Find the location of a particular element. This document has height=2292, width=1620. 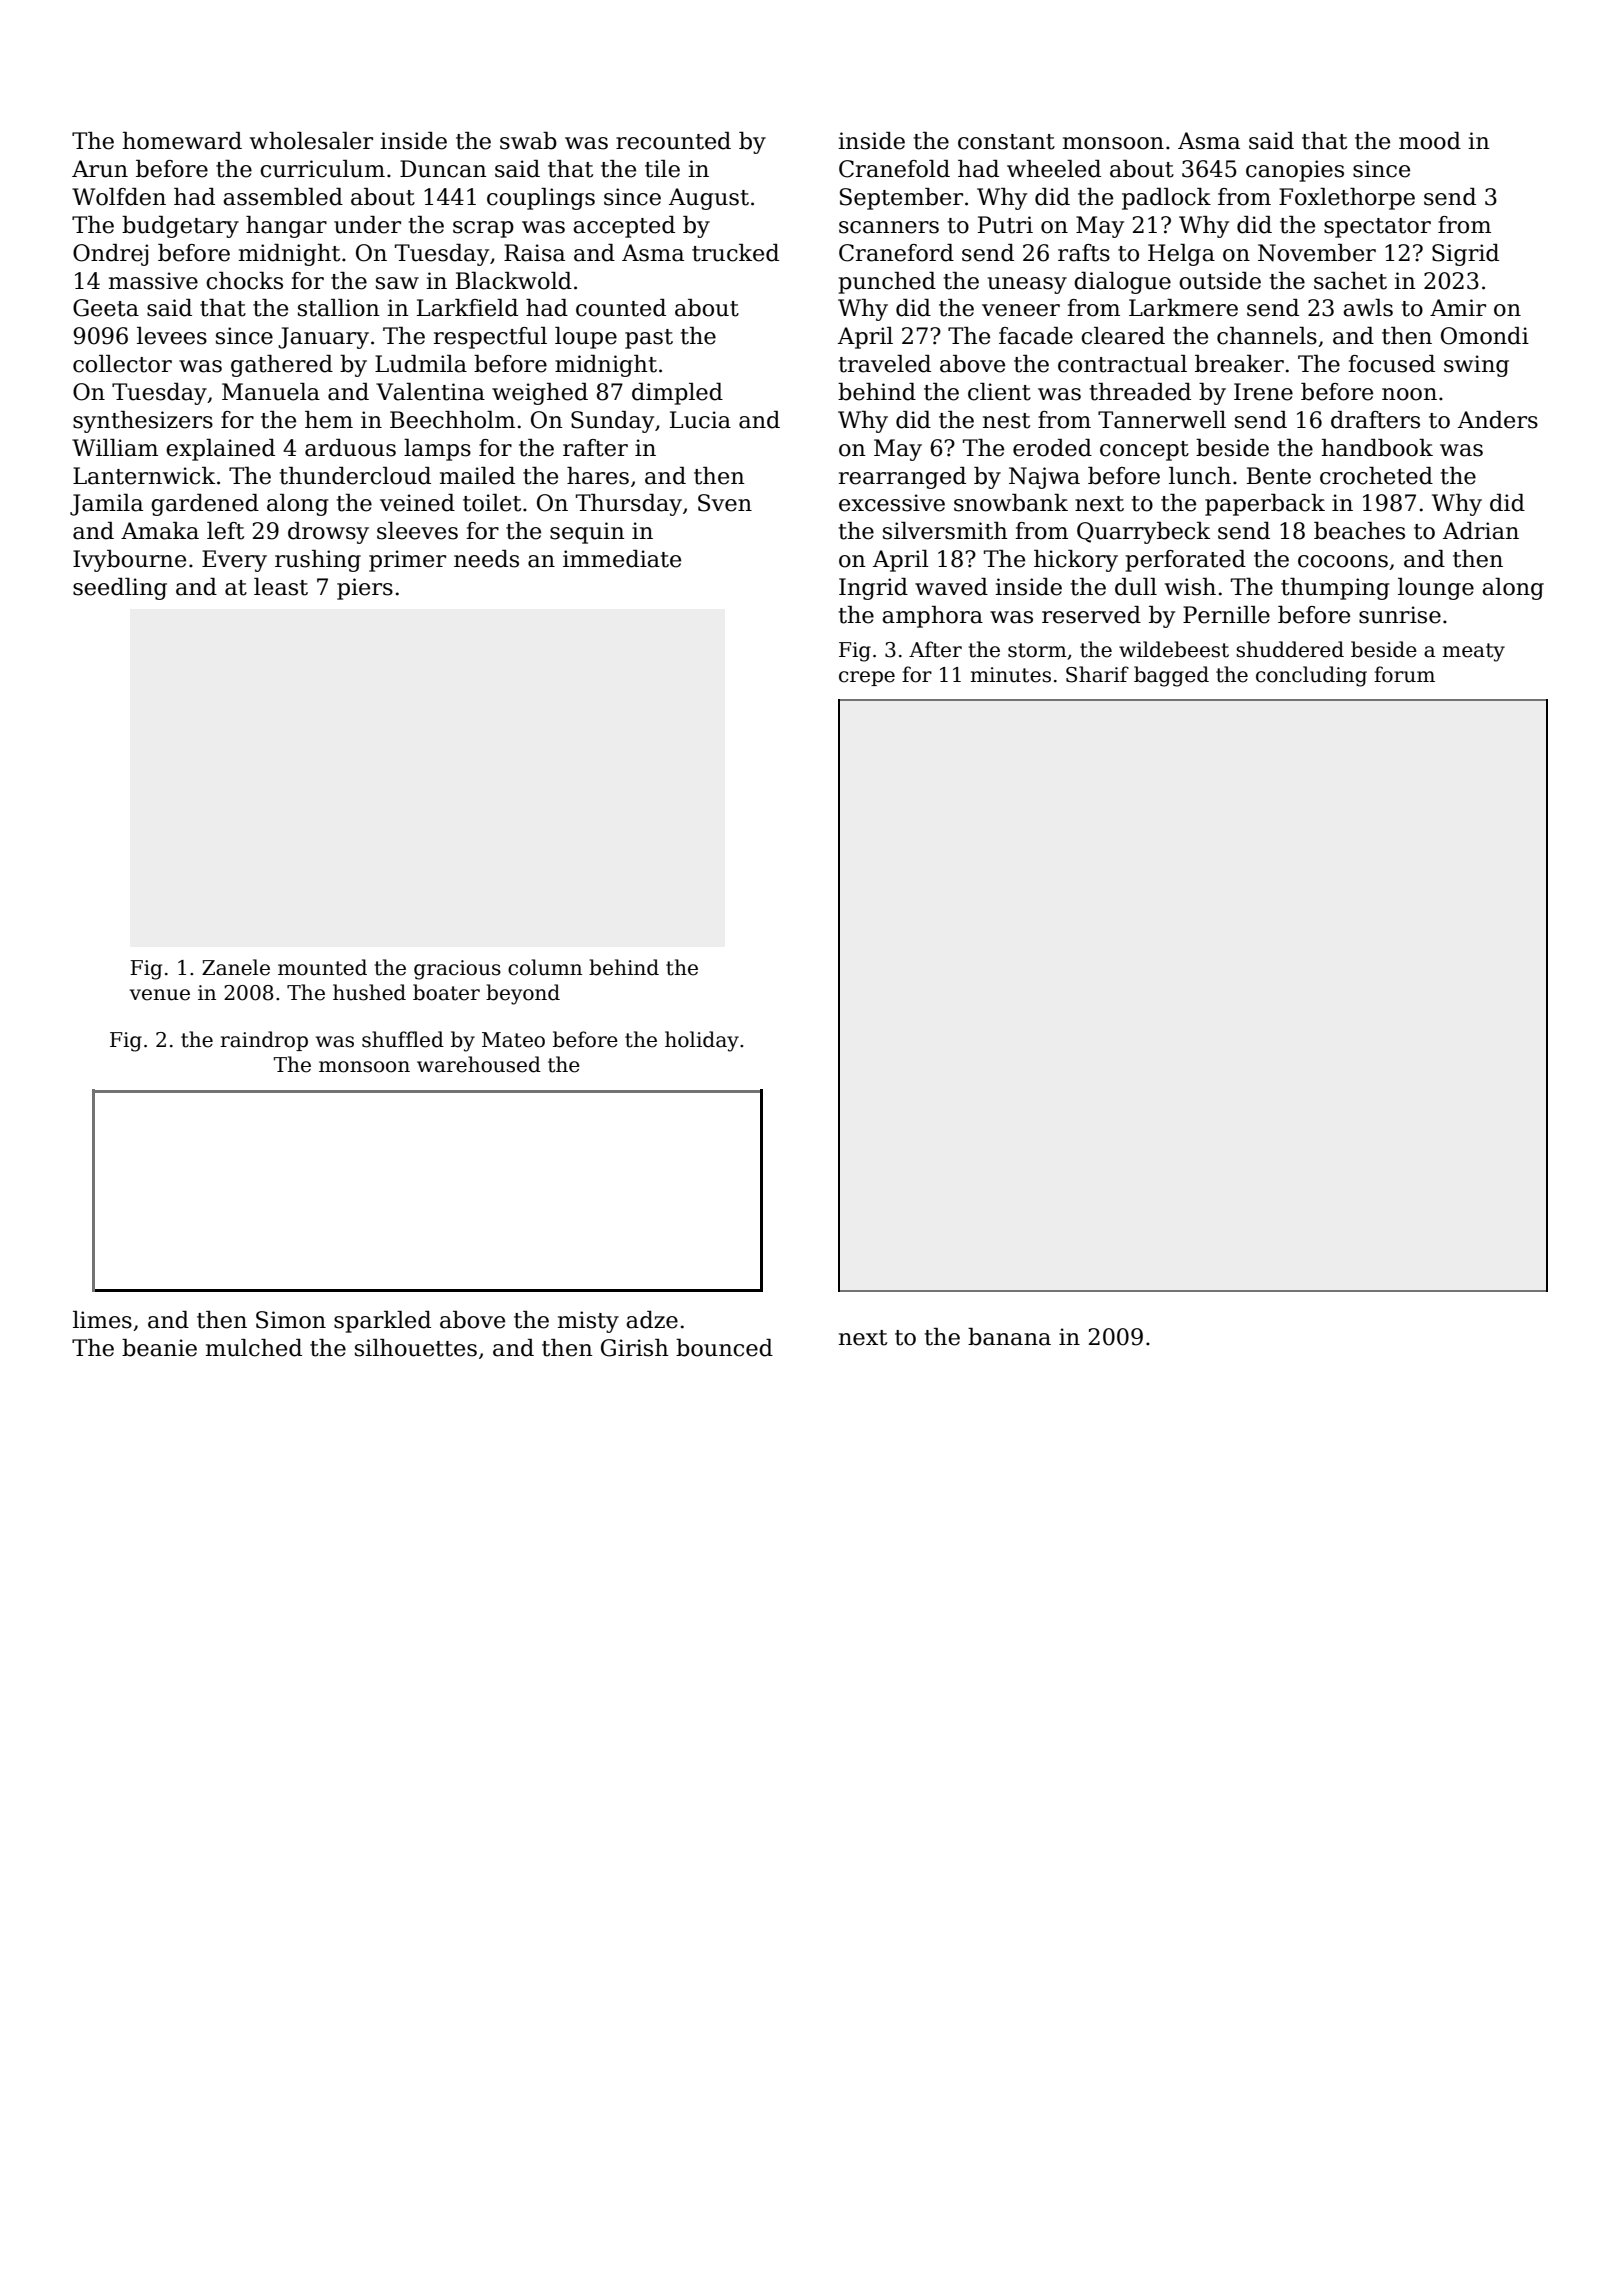

holiday is located at coordinates (702, 1041).
